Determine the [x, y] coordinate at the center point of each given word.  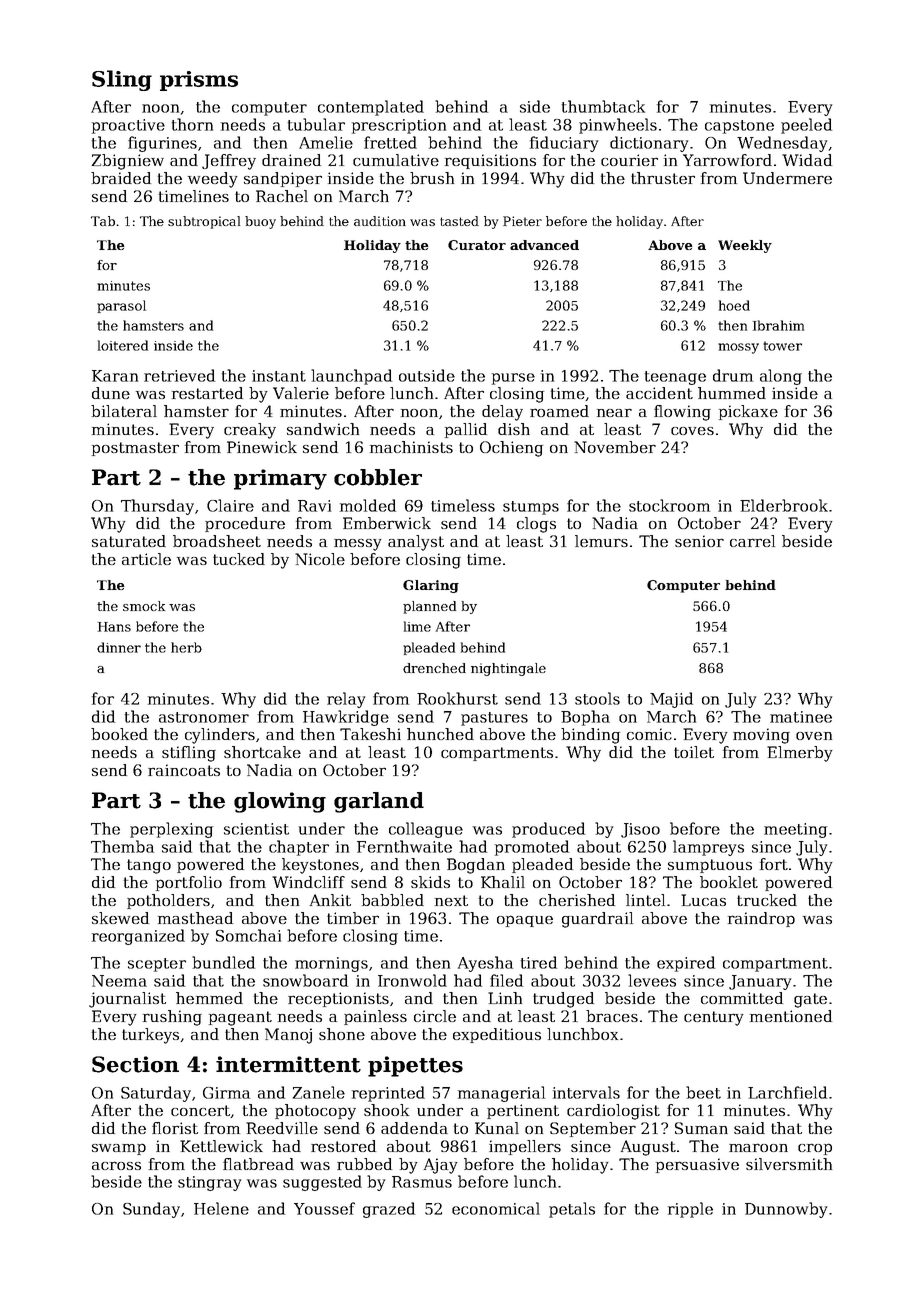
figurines [162, 144]
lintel [645, 900]
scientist [256, 829]
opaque [525, 921]
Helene [221, 1208]
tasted [459, 221]
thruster [663, 178]
